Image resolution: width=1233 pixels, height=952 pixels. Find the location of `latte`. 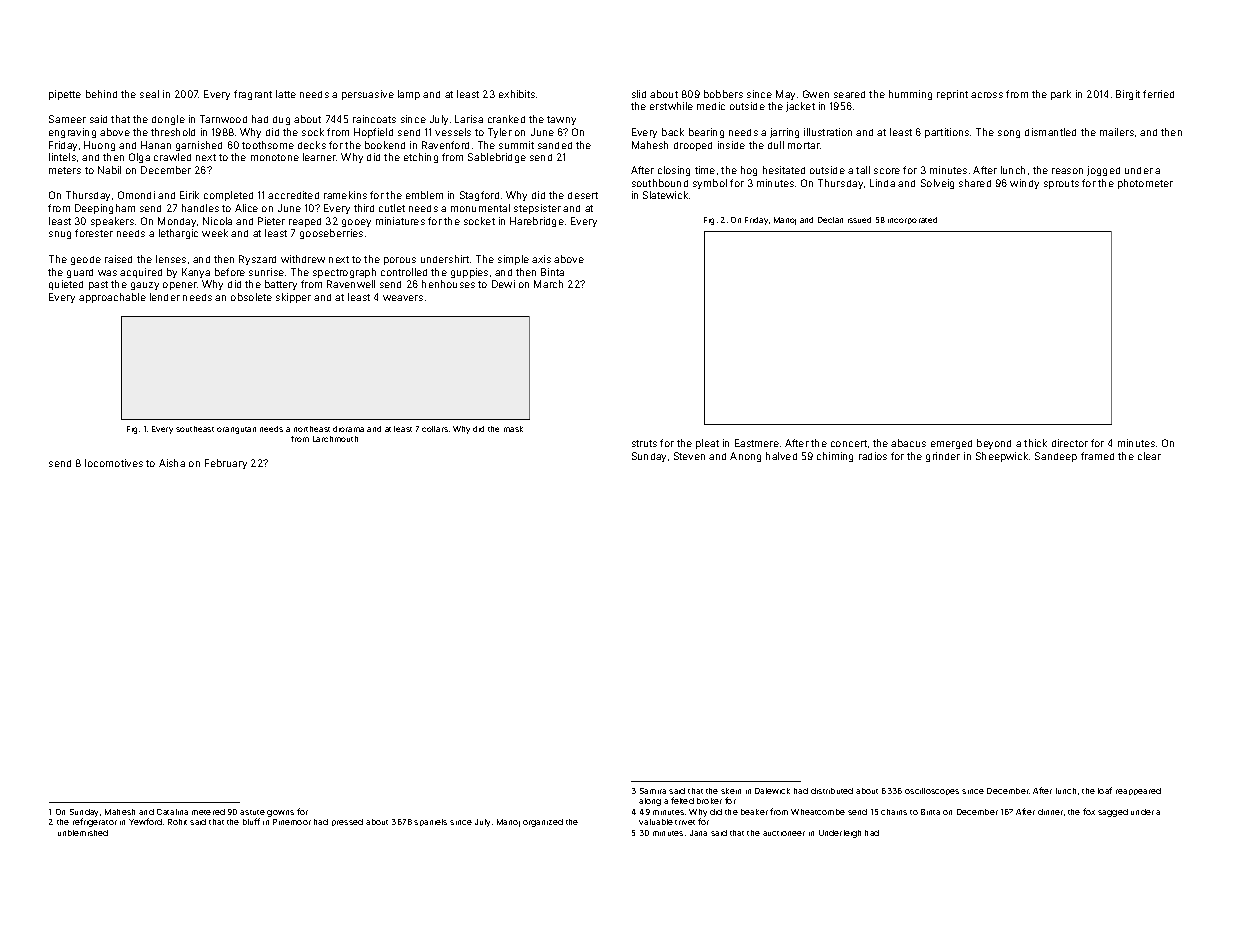

latte is located at coordinates (286, 94).
